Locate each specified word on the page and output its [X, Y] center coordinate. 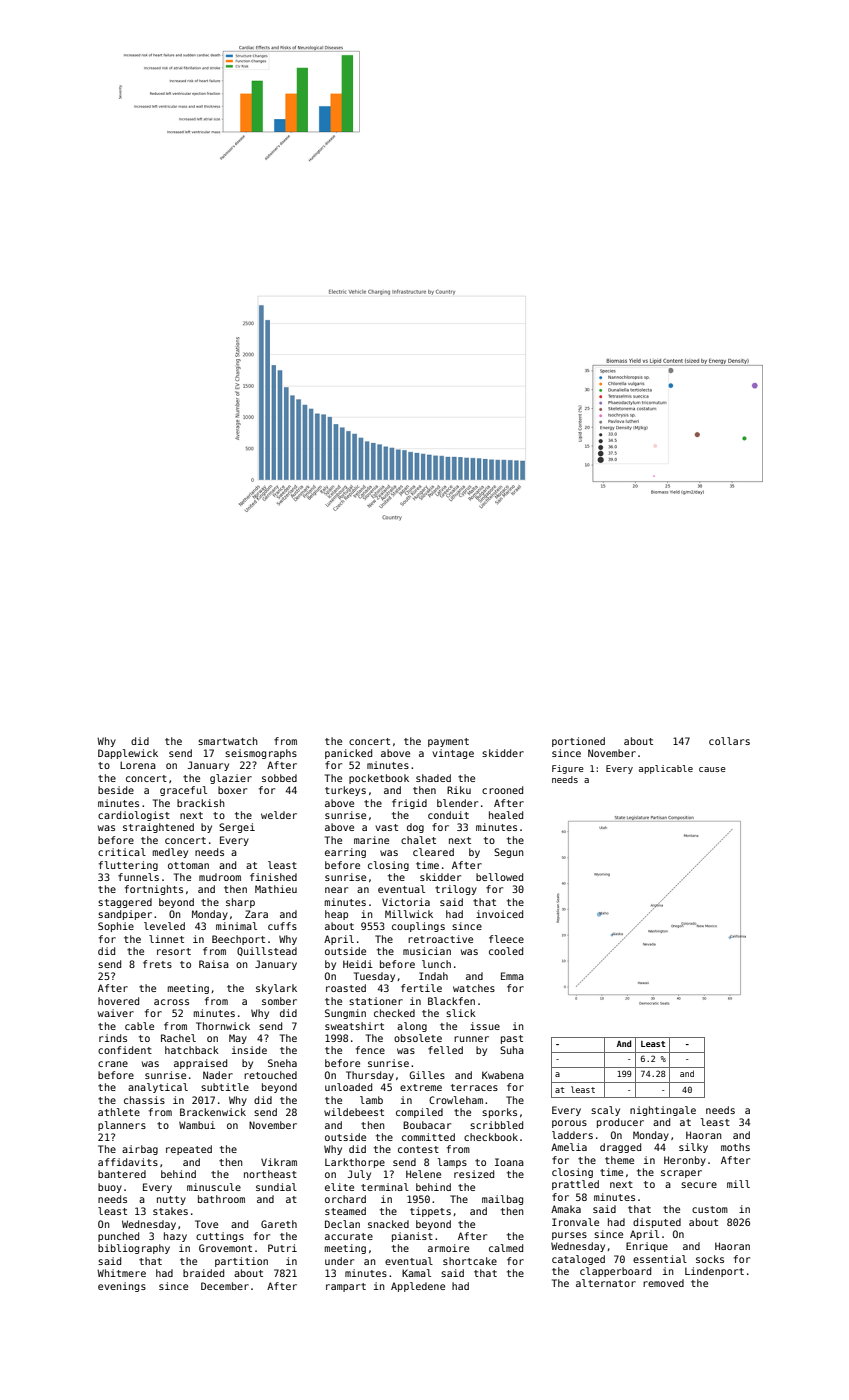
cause [712, 769]
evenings [122, 1287]
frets [157, 964]
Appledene [418, 1287]
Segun [509, 853]
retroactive [440, 939]
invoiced [499, 914]
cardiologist [134, 816]
